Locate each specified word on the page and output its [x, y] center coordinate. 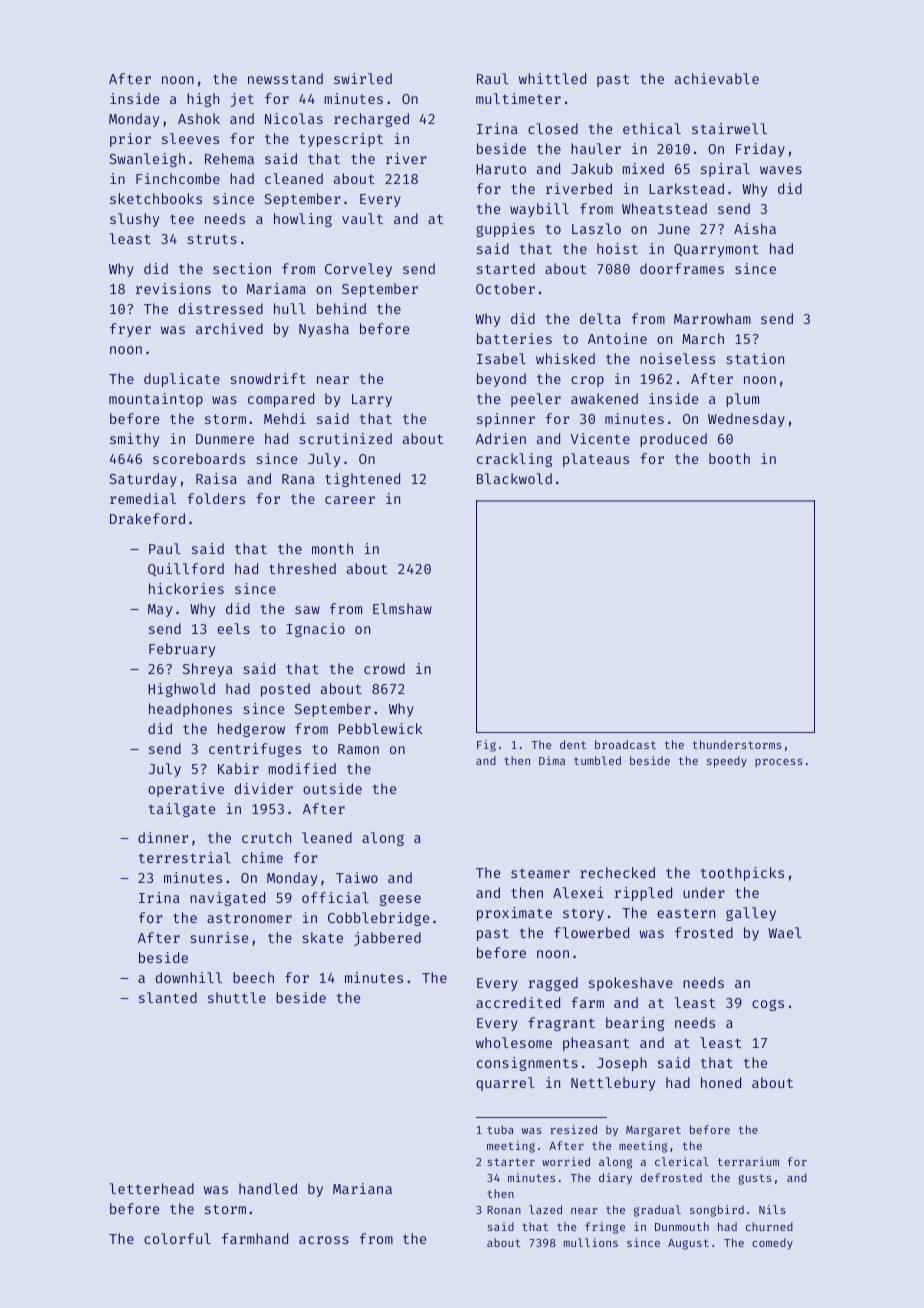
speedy [727, 762]
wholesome [514, 1042]
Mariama [276, 288]
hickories [186, 588]
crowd [384, 668]
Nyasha [324, 330]
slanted [168, 997]
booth [729, 458]
